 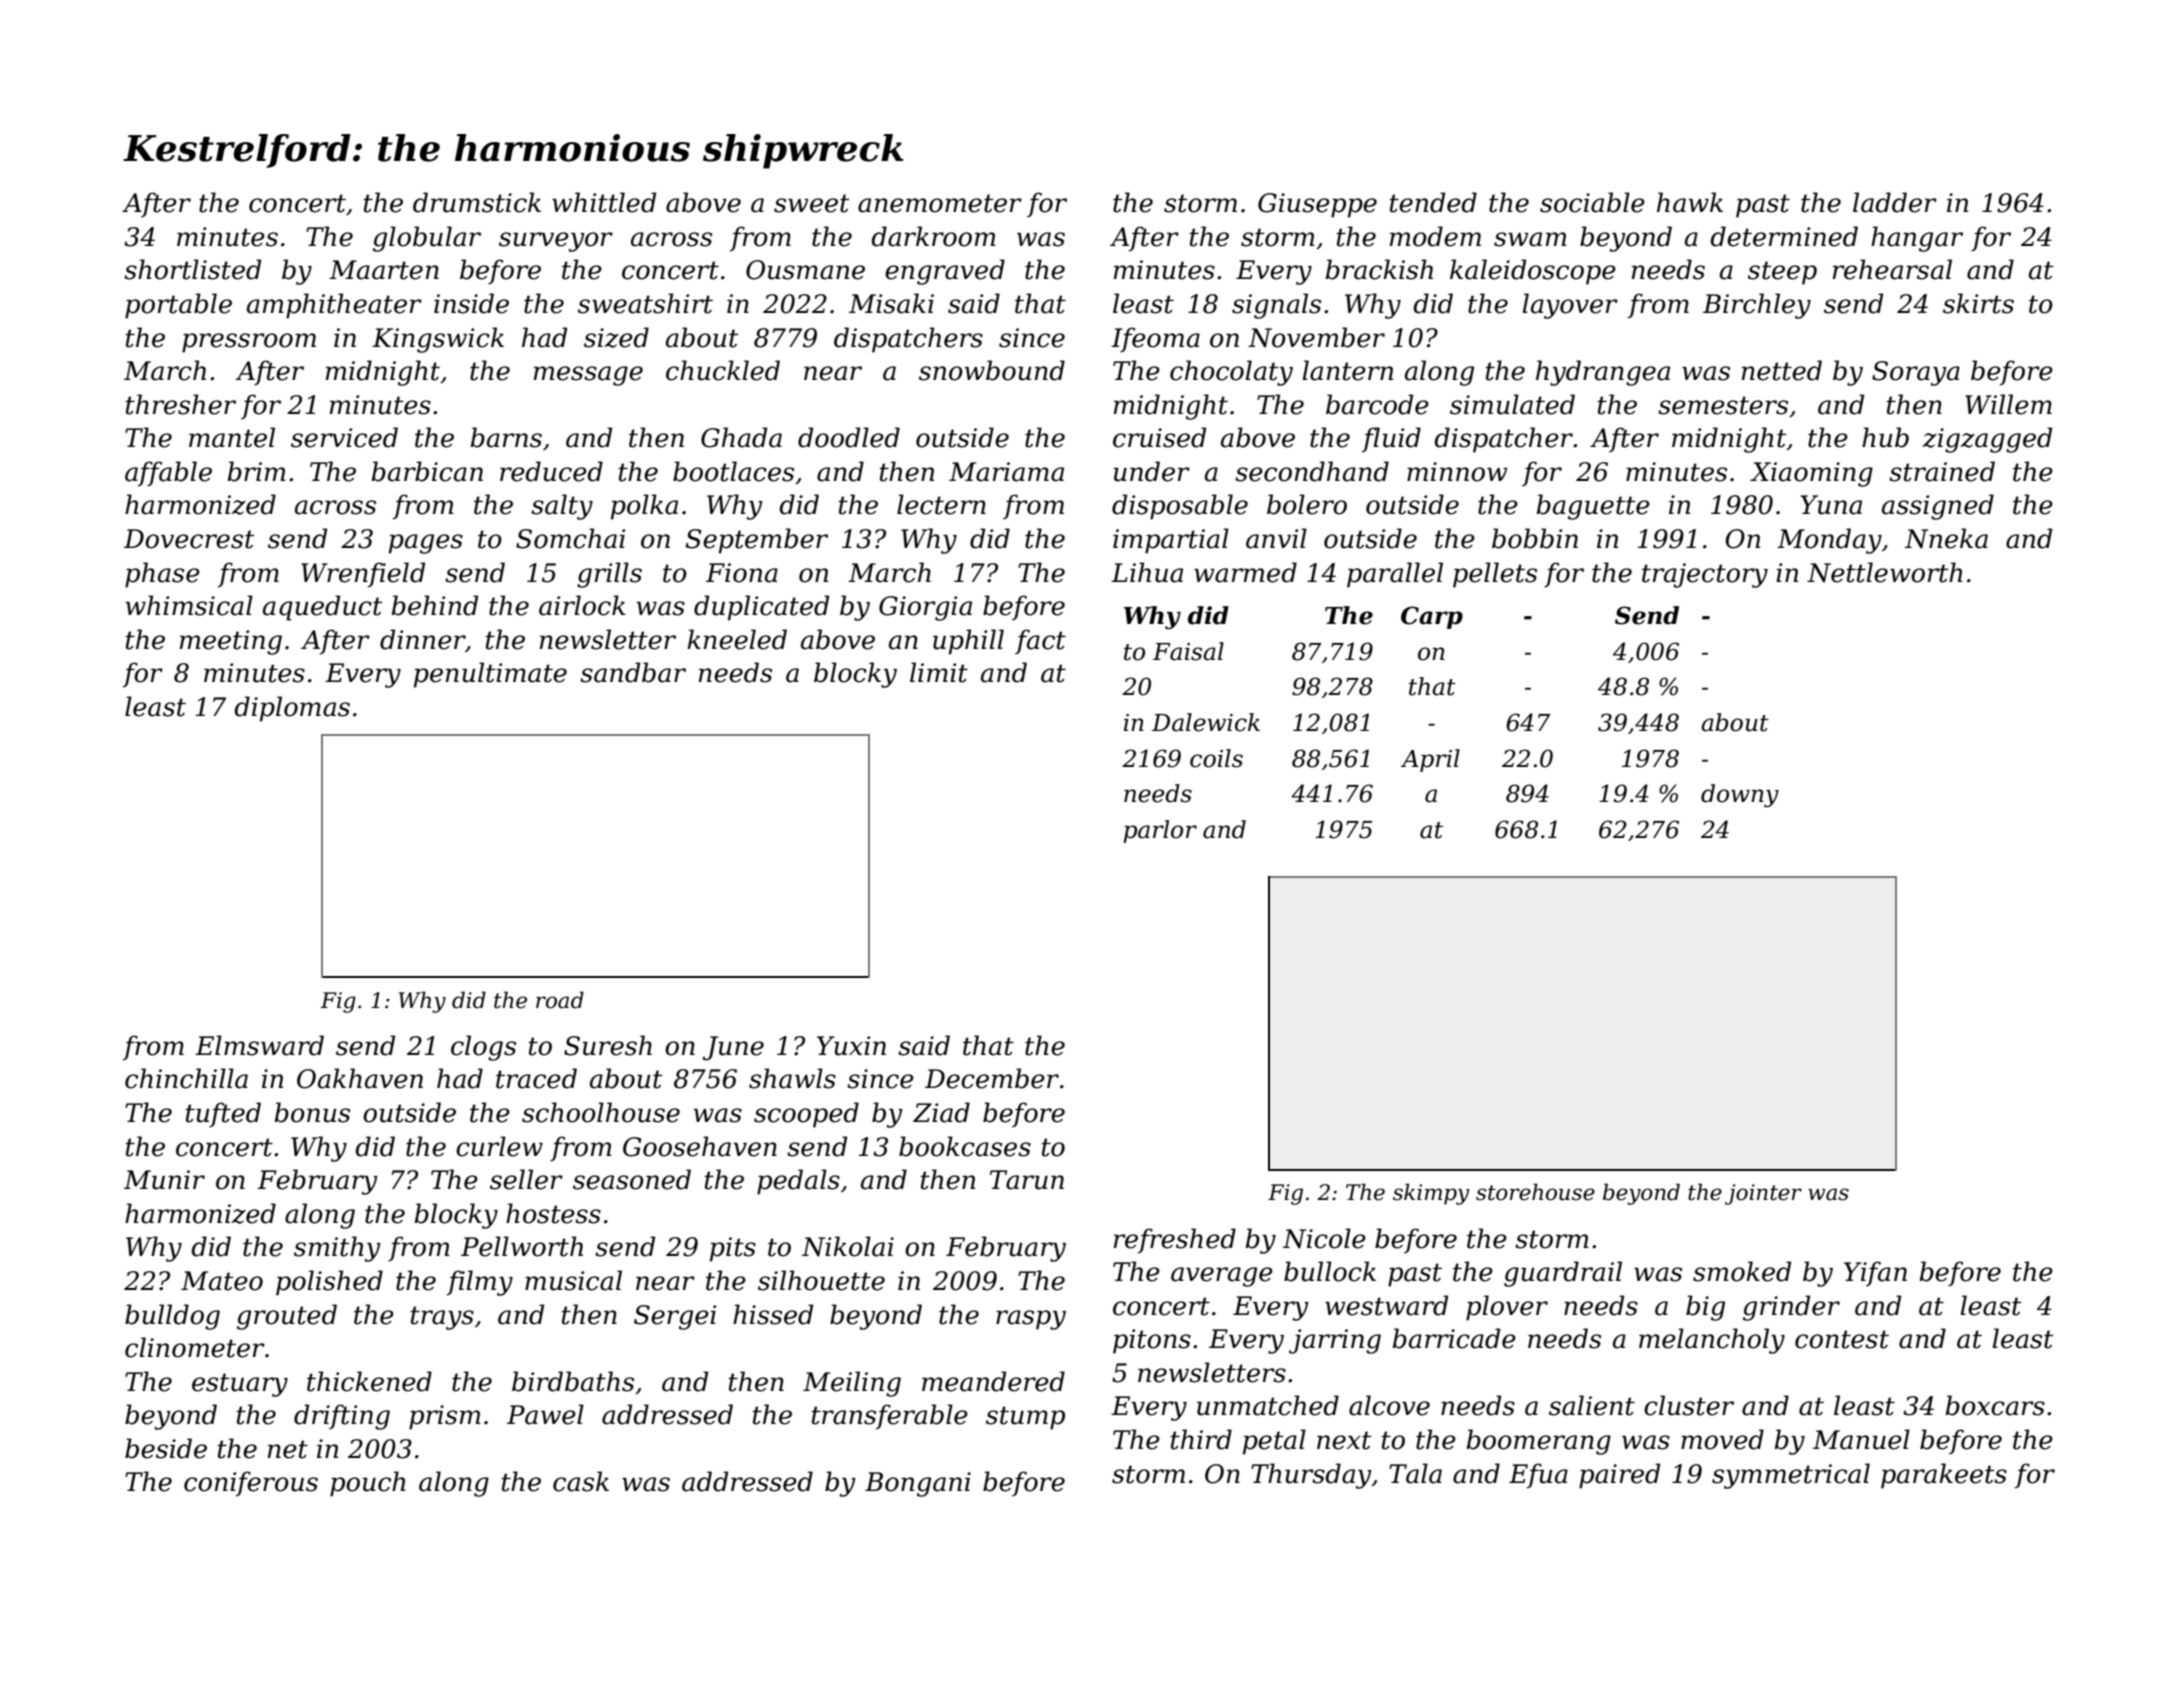 What do you see at coordinates (1535, 538) in the page?
I see `bobbin` at bounding box center [1535, 538].
